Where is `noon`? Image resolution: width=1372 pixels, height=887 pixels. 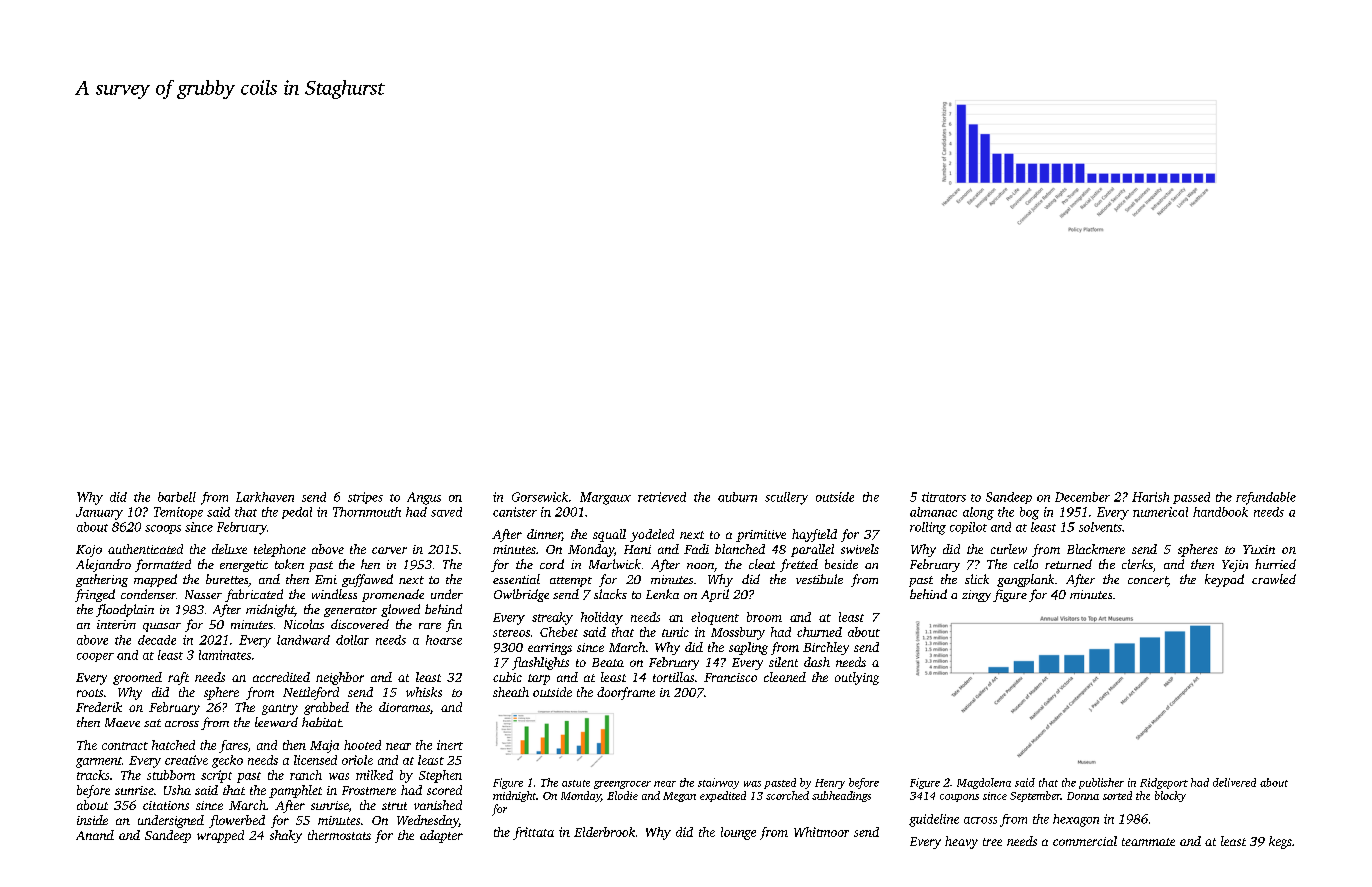 noon is located at coordinates (700, 566).
